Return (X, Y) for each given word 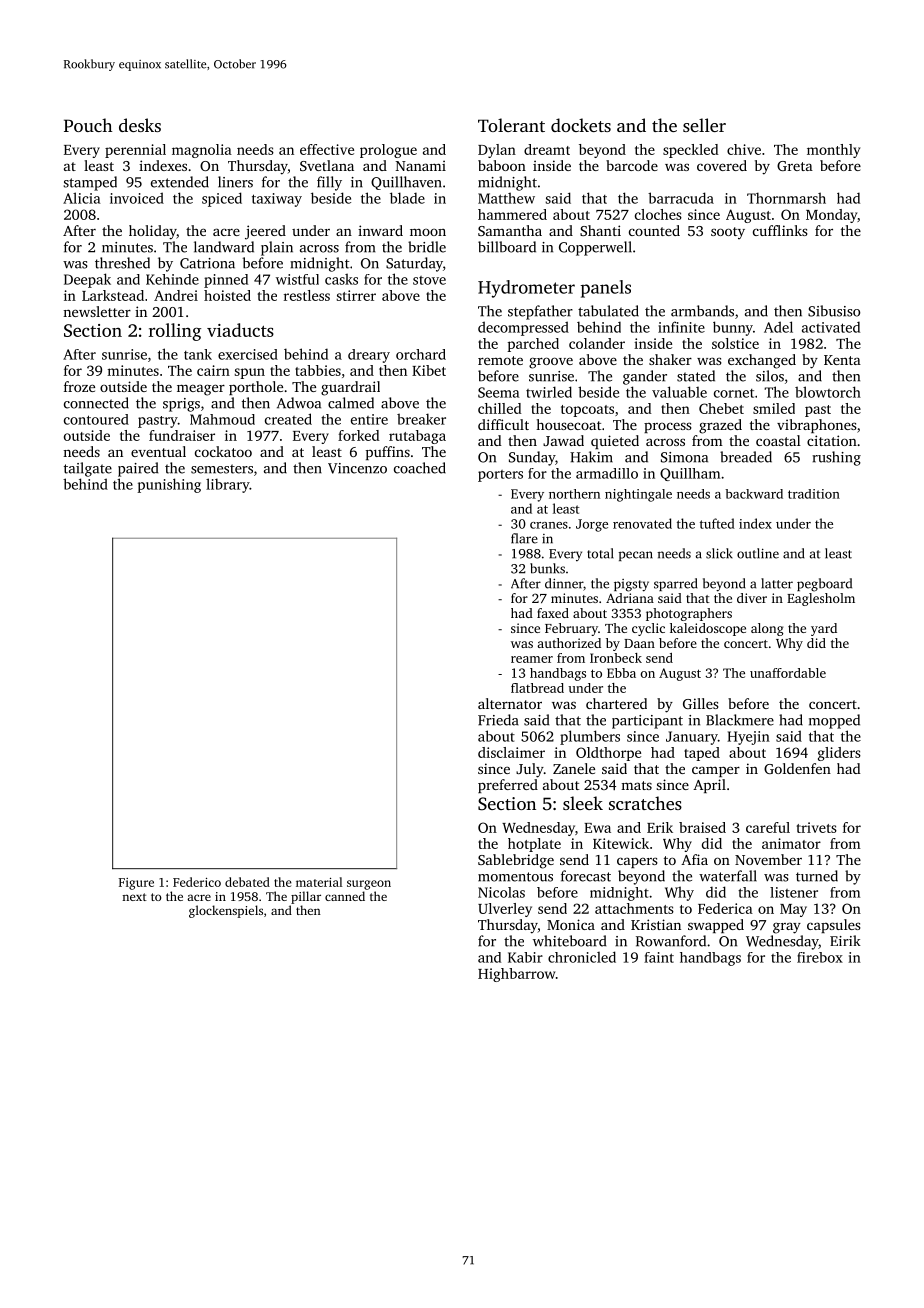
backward (754, 494)
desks (140, 125)
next (134, 897)
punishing (169, 485)
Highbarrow (516, 975)
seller (704, 125)
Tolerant (511, 125)
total (600, 553)
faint (659, 957)
